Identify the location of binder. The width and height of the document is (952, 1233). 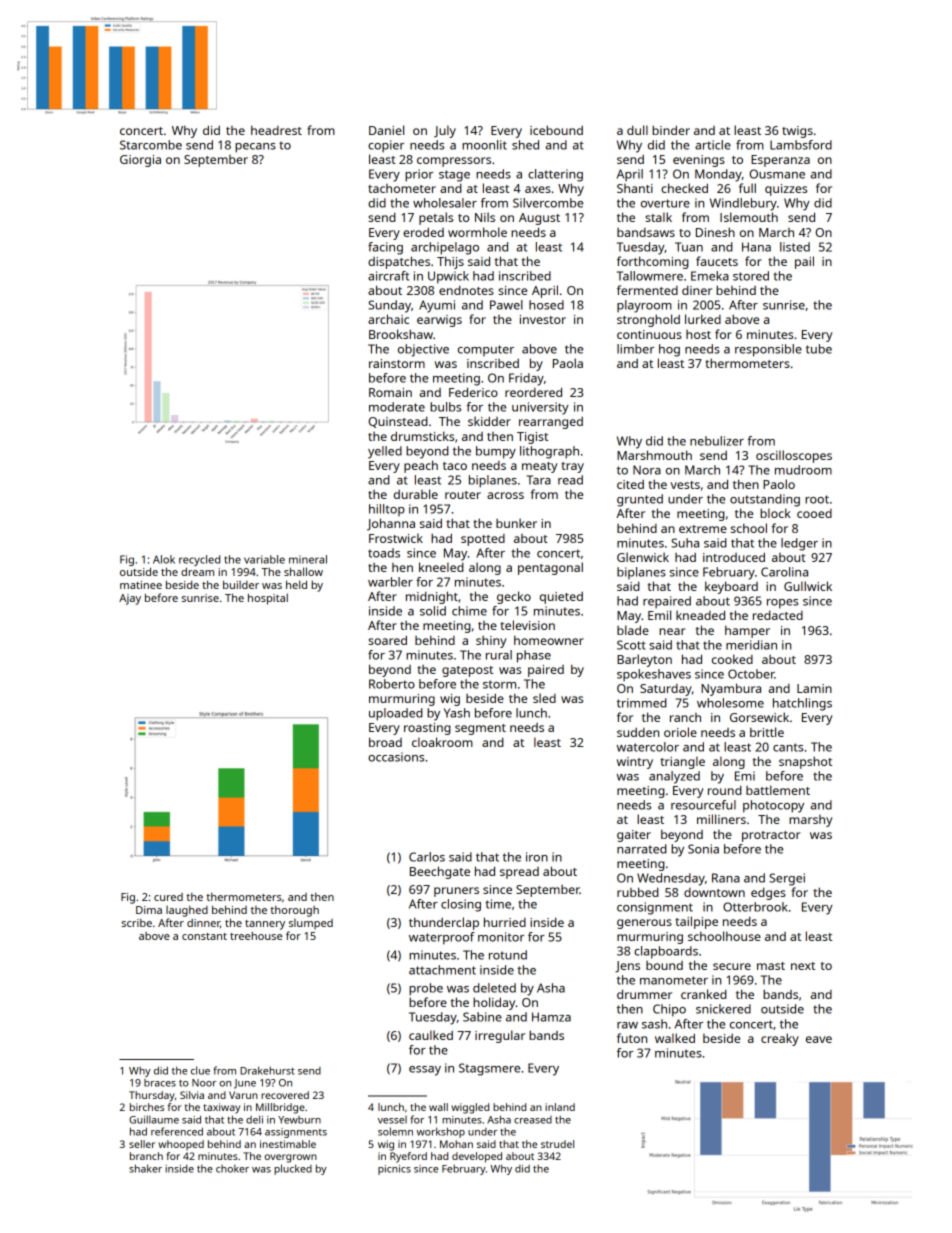
(671, 130).
